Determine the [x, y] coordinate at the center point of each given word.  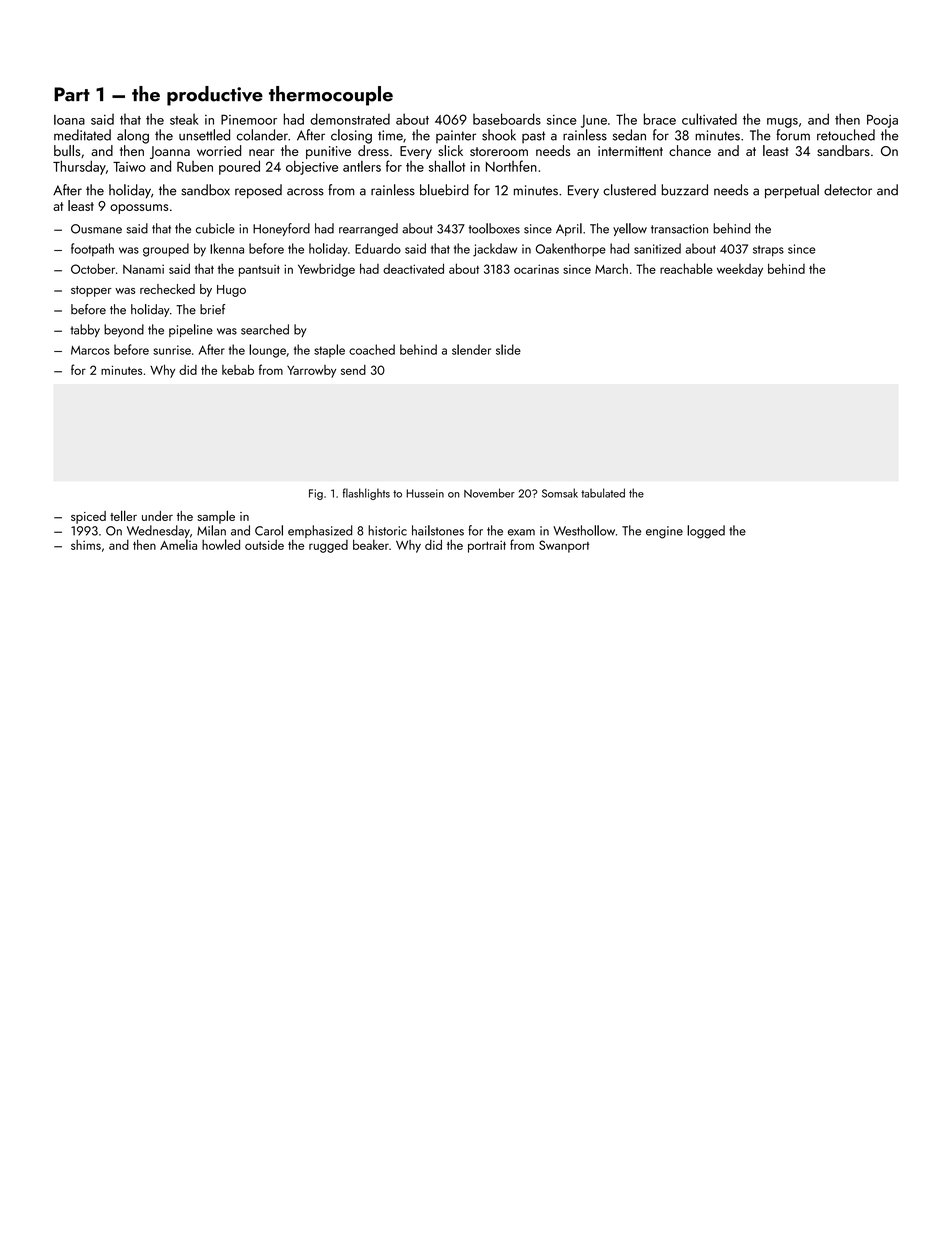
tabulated [603, 493]
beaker [371, 545]
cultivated [709, 119]
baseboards [507, 119]
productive [215, 96]
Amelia [178, 544]
